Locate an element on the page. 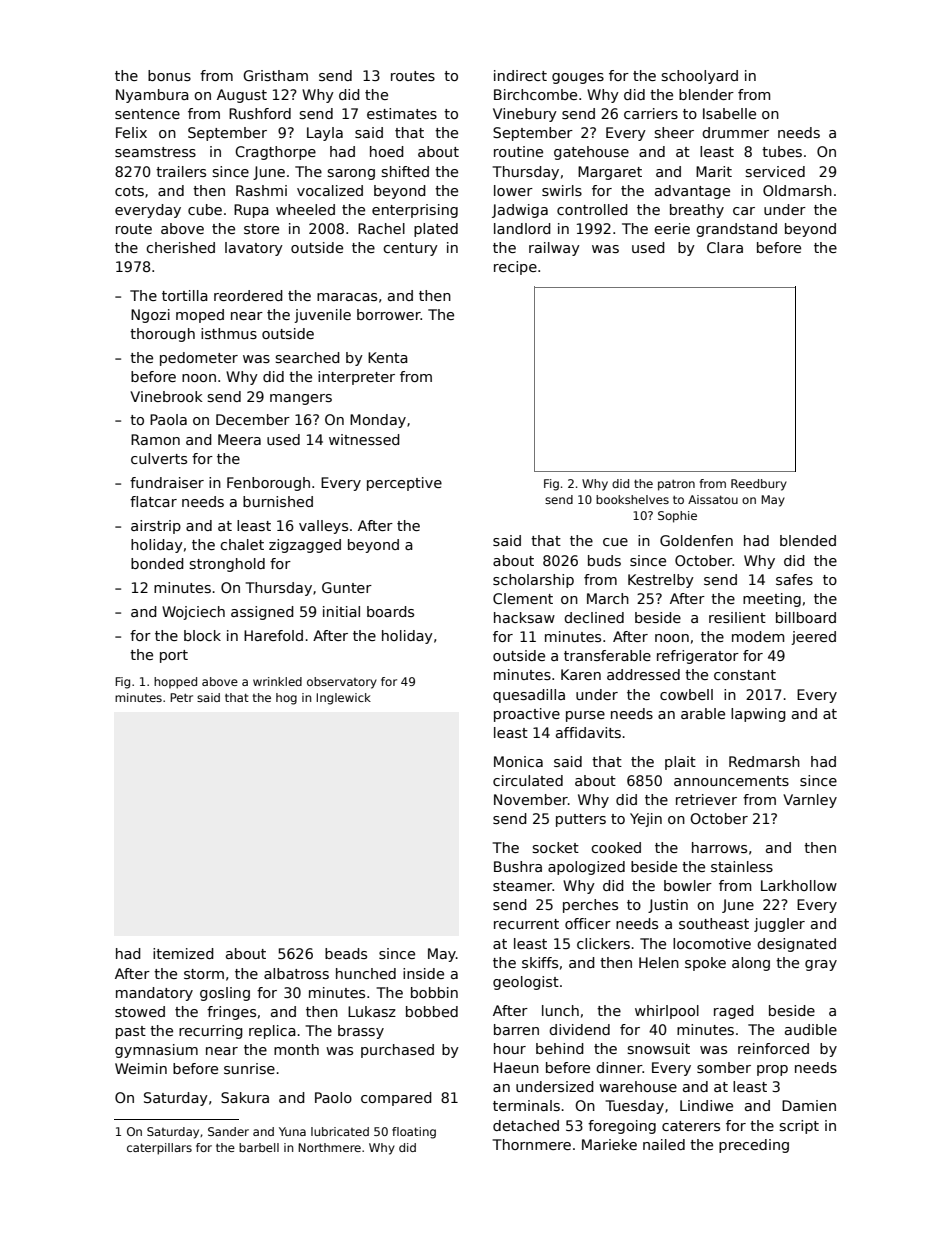  indirect is located at coordinates (520, 75).
